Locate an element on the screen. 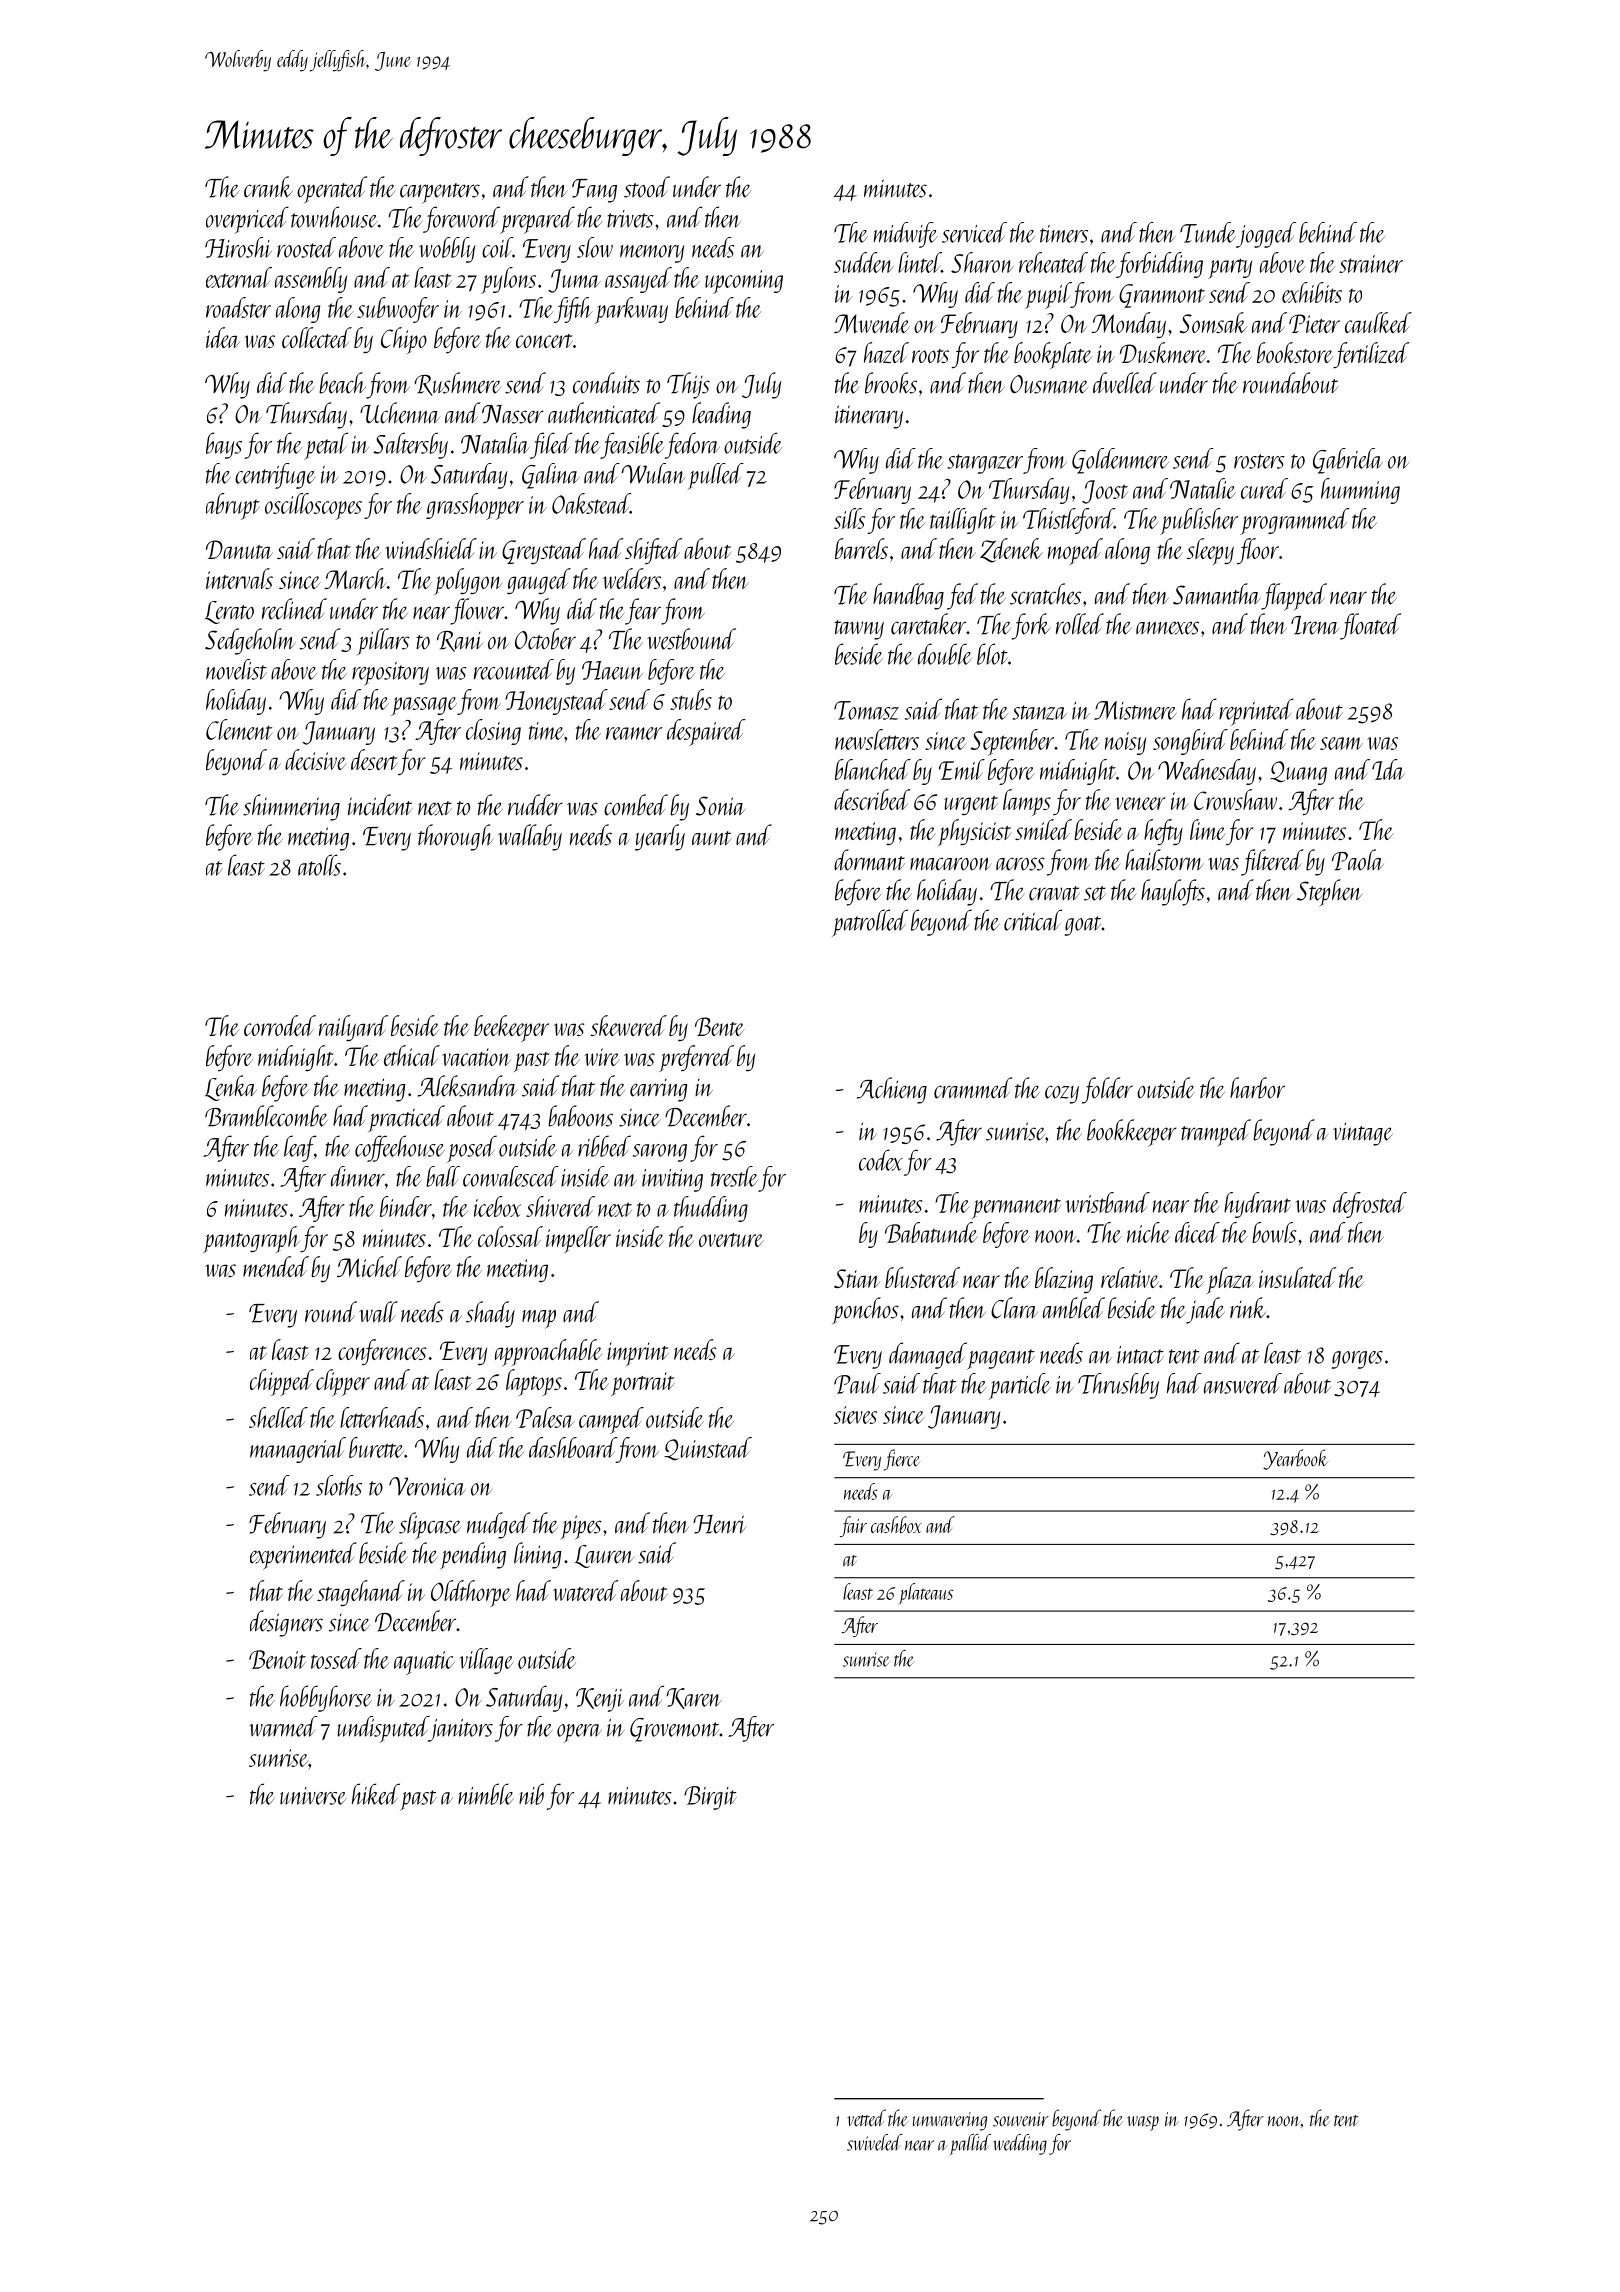 The height and width of the screenshot is (2292, 1620). exhibits is located at coordinates (1312, 292).
